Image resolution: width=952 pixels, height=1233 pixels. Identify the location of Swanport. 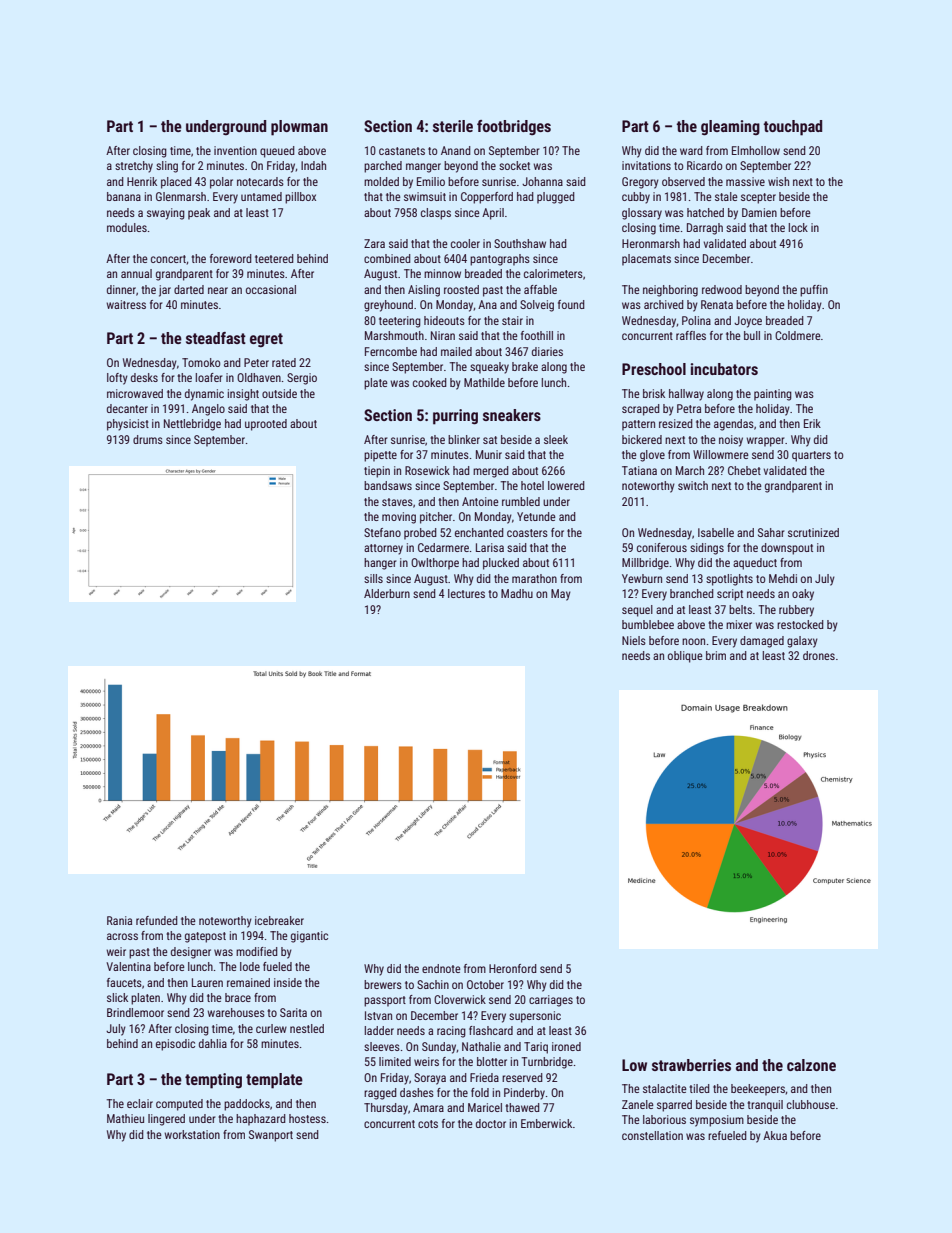
(271, 1136).
